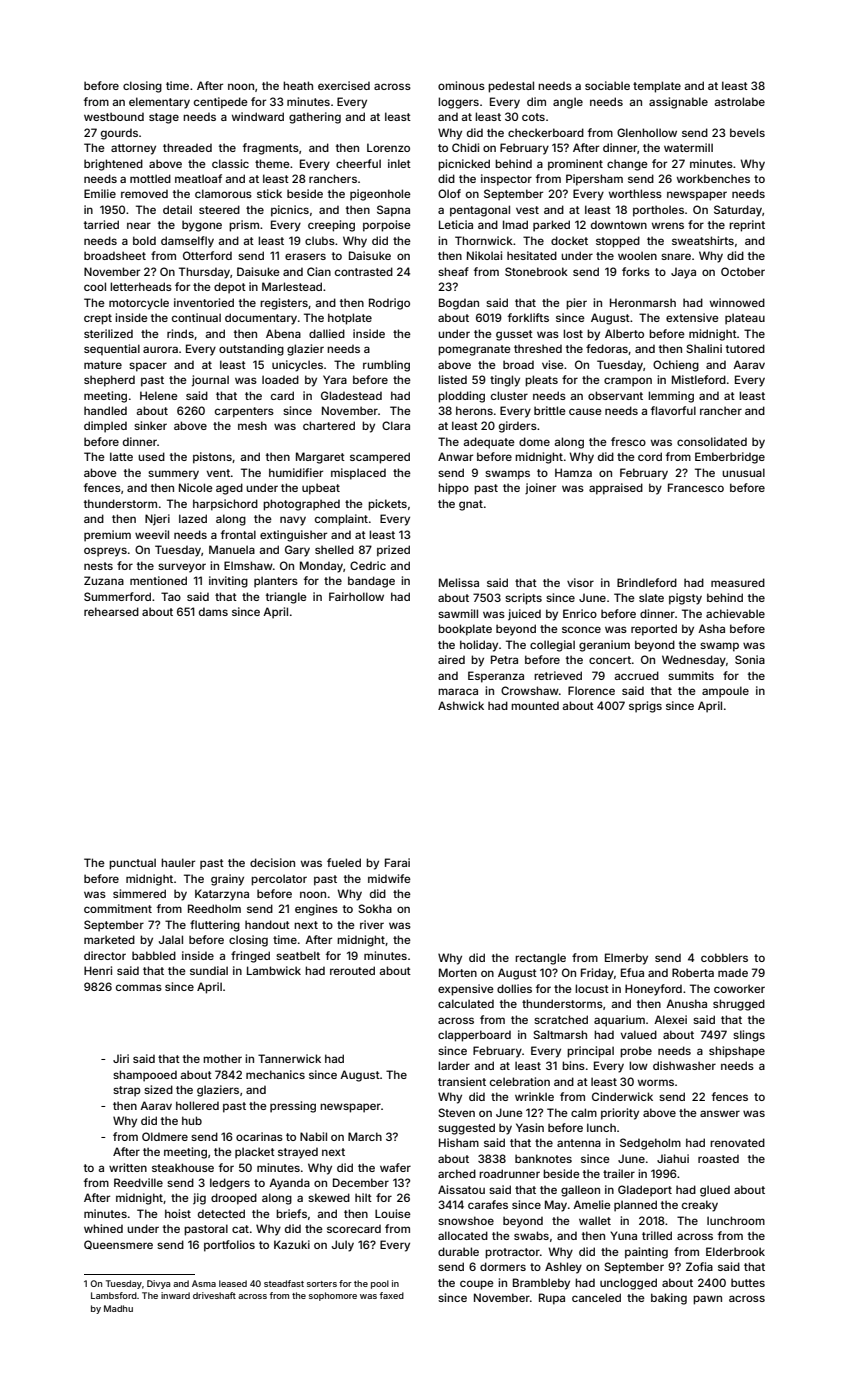 This screenshot has width=849, height=1400. What do you see at coordinates (458, 103) in the screenshot?
I see `loggers` at bounding box center [458, 103].
